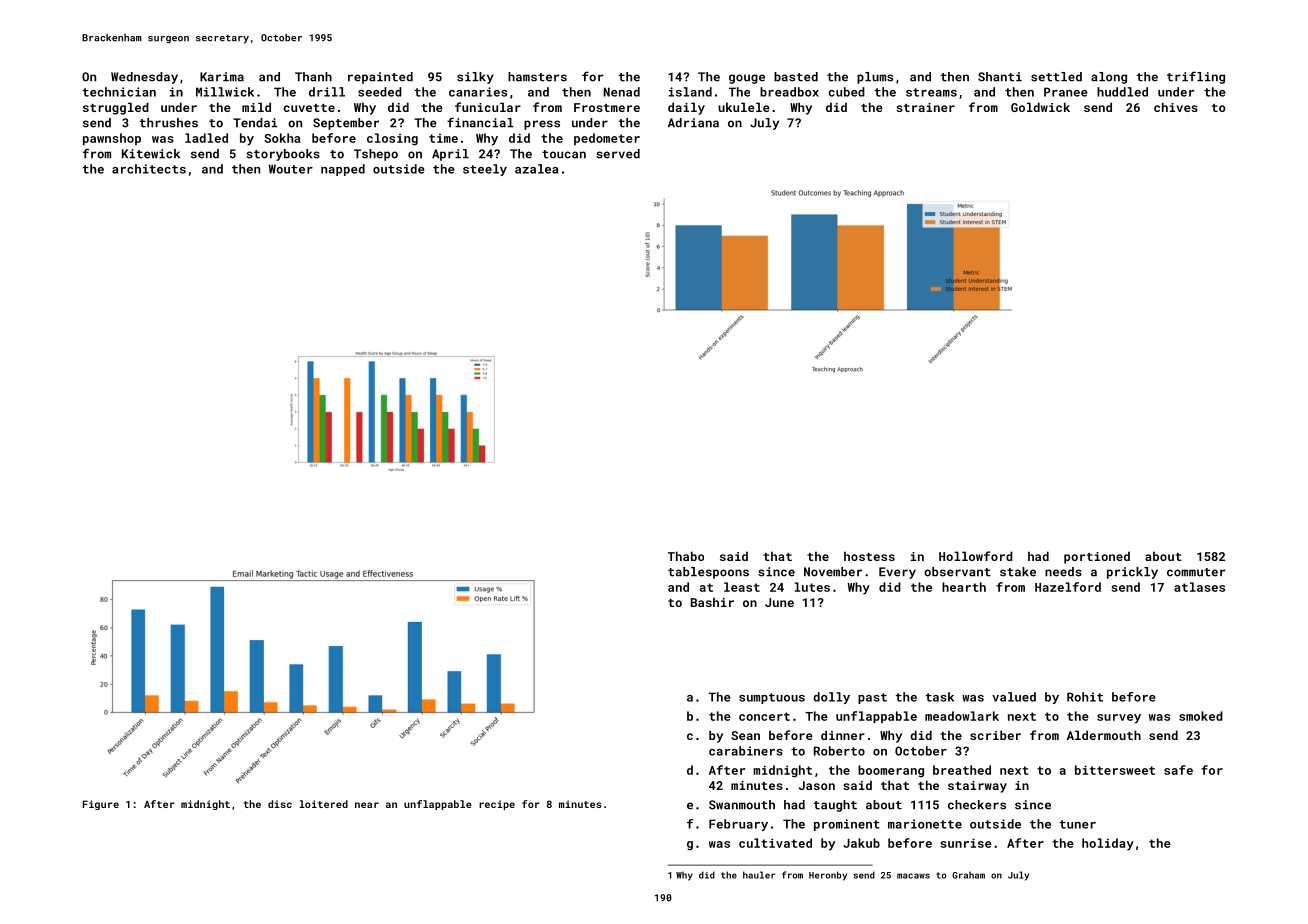 The height and width of the page is (924, 1308). Describe the element at coordinates (1040, 107) in the page. I see `Goldwick` at that location.
